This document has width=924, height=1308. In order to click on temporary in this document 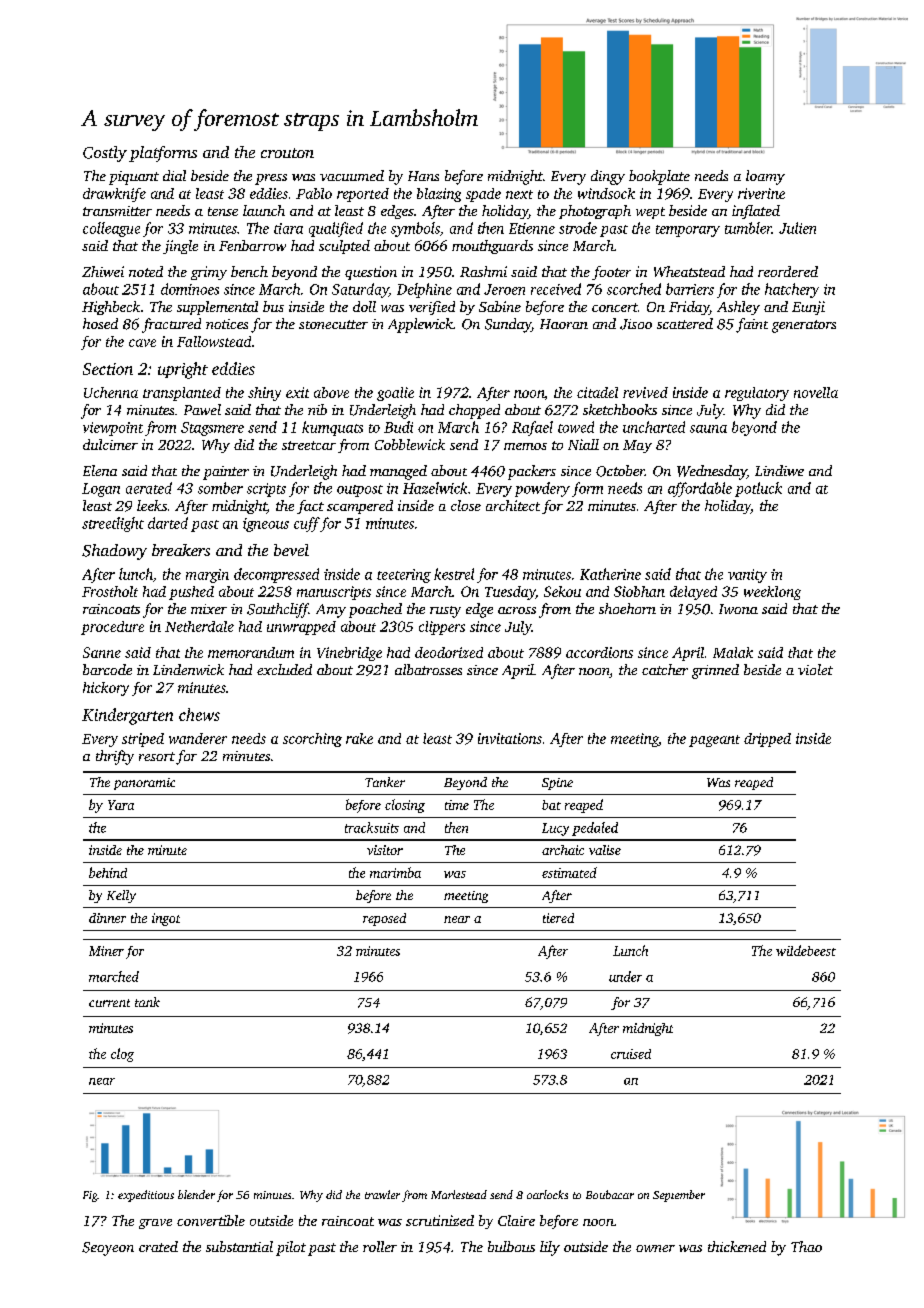, I will do `click(688, 231)`.
